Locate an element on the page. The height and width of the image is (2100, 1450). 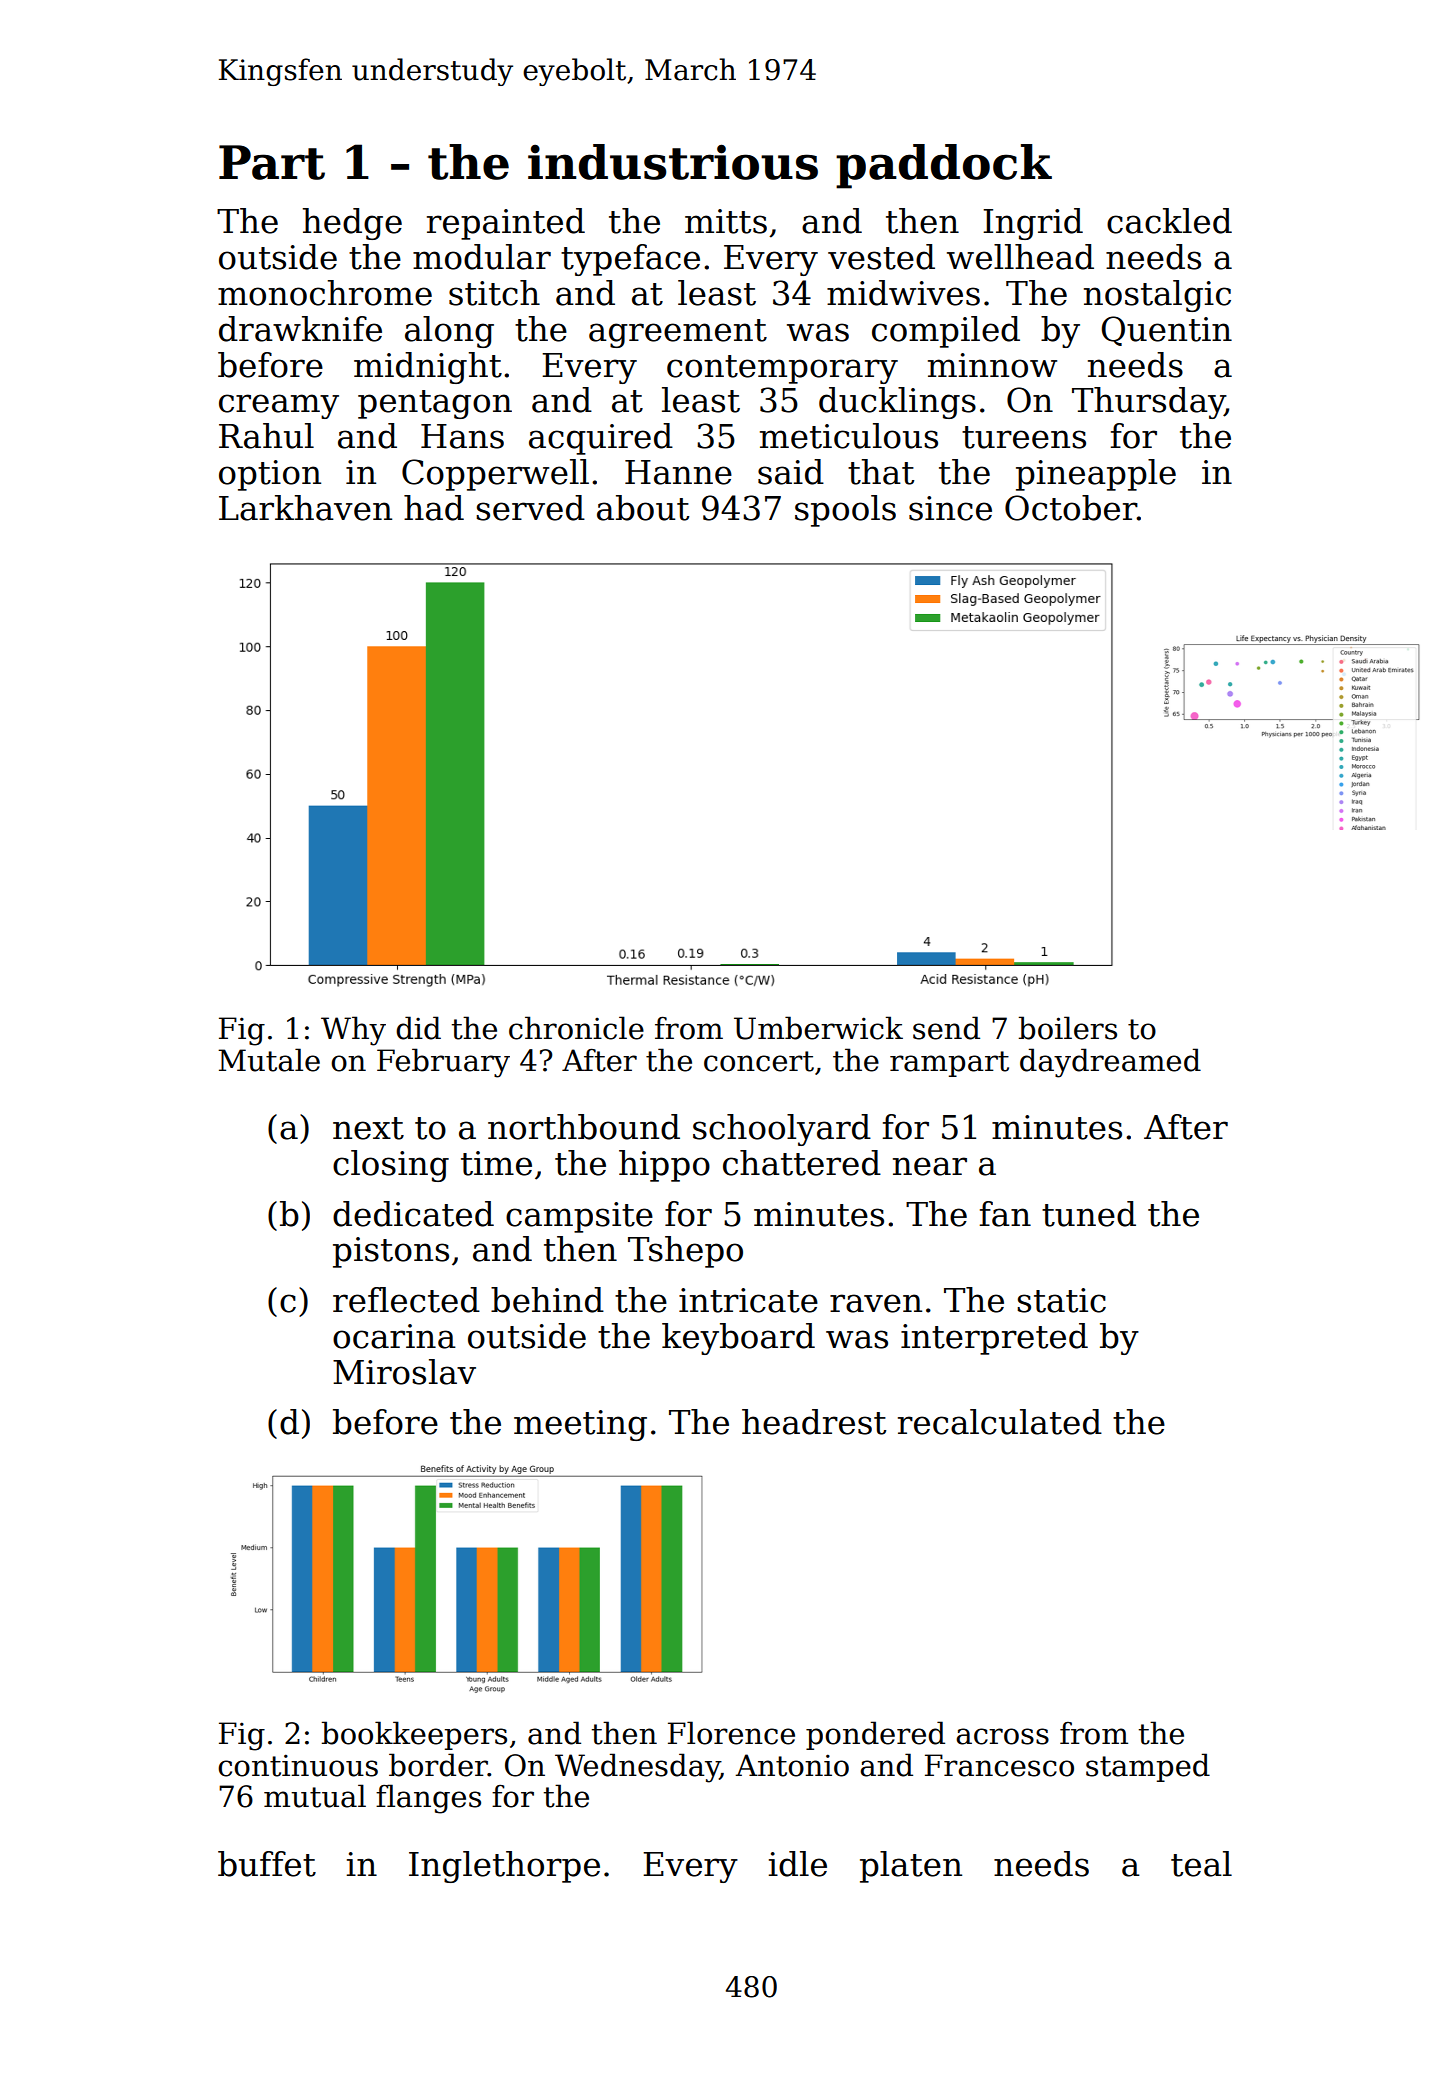
bookkeepers is located at coordinates (414, 1735).
